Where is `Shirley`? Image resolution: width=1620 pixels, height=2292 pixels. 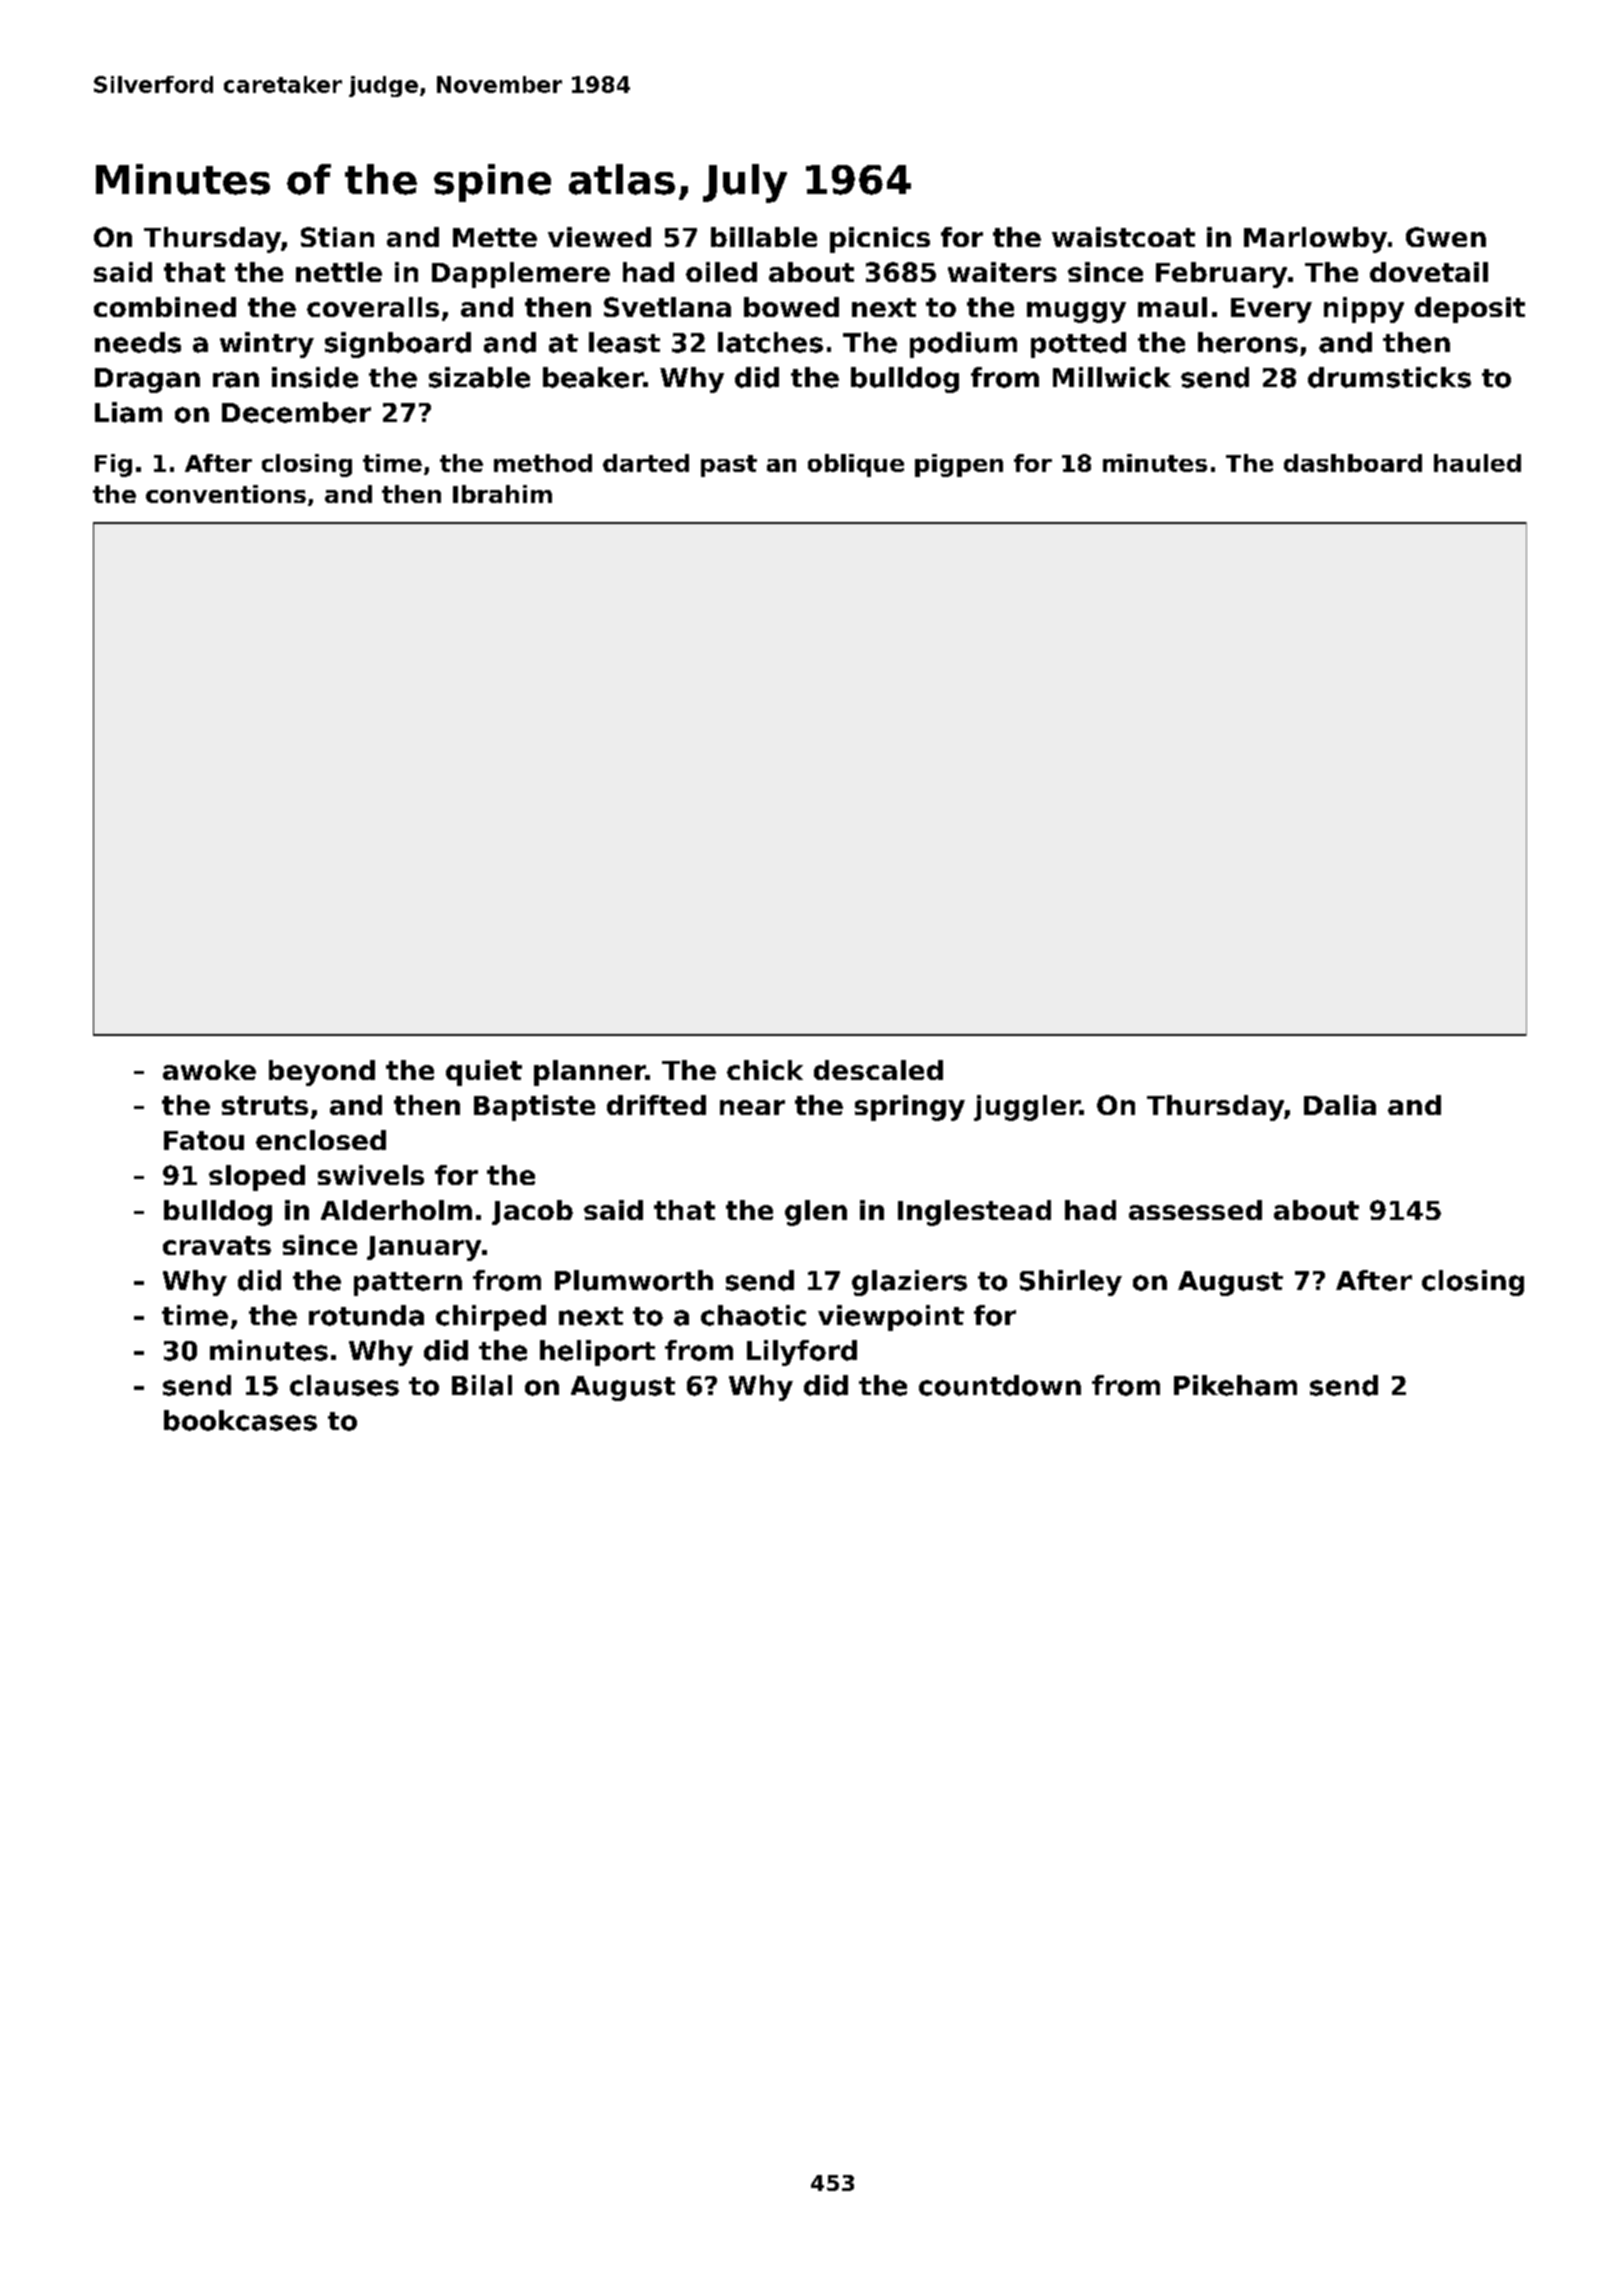 Shirley is located at coordinates (1071, 1283).
